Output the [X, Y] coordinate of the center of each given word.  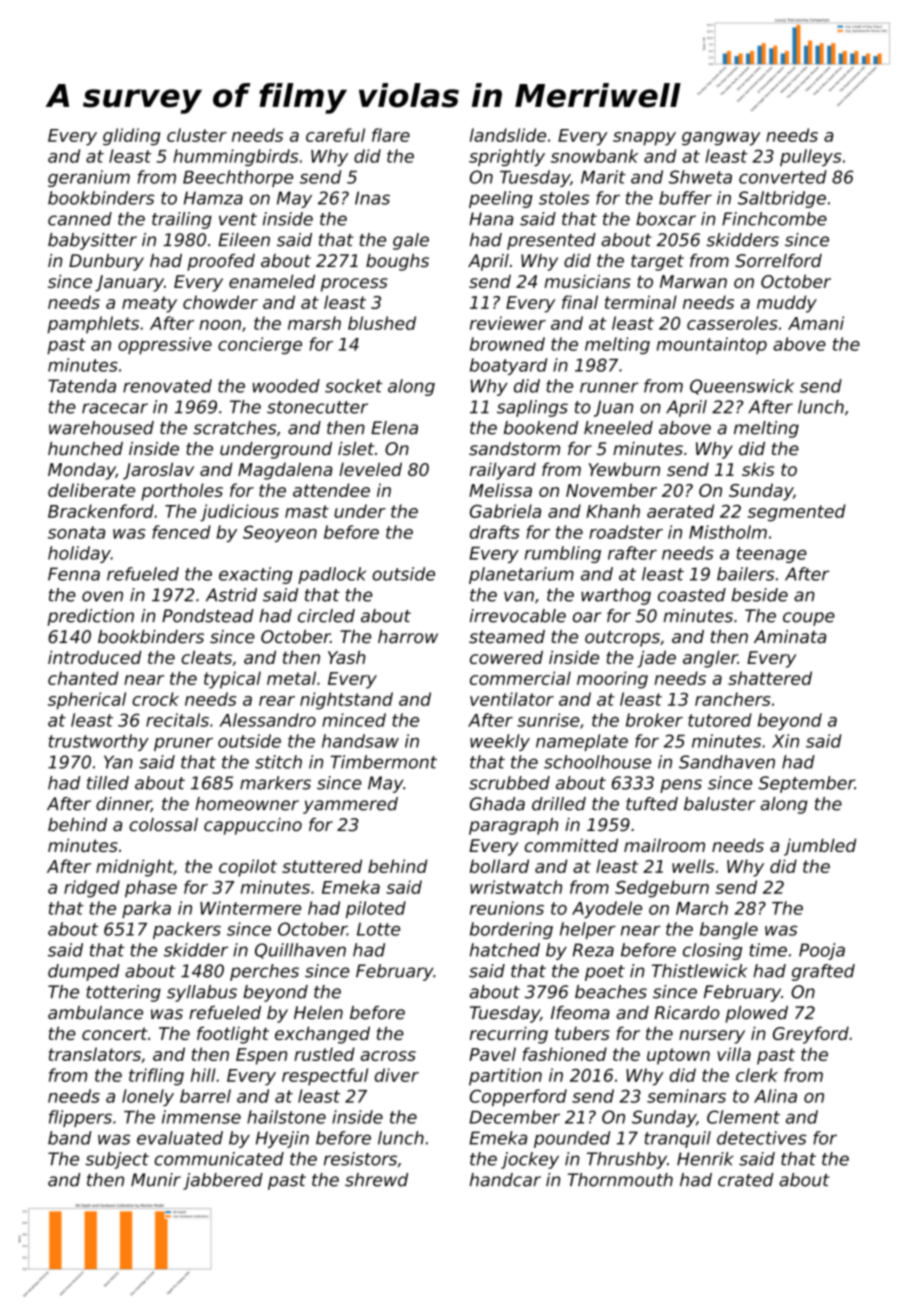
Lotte [378, 929]
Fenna [74, 574]
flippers [80, 1118]
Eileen [244, 240]
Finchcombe [774, 219]
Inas [372, 198]
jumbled [820, 847]
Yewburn [624, 469]
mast [307, 511]
